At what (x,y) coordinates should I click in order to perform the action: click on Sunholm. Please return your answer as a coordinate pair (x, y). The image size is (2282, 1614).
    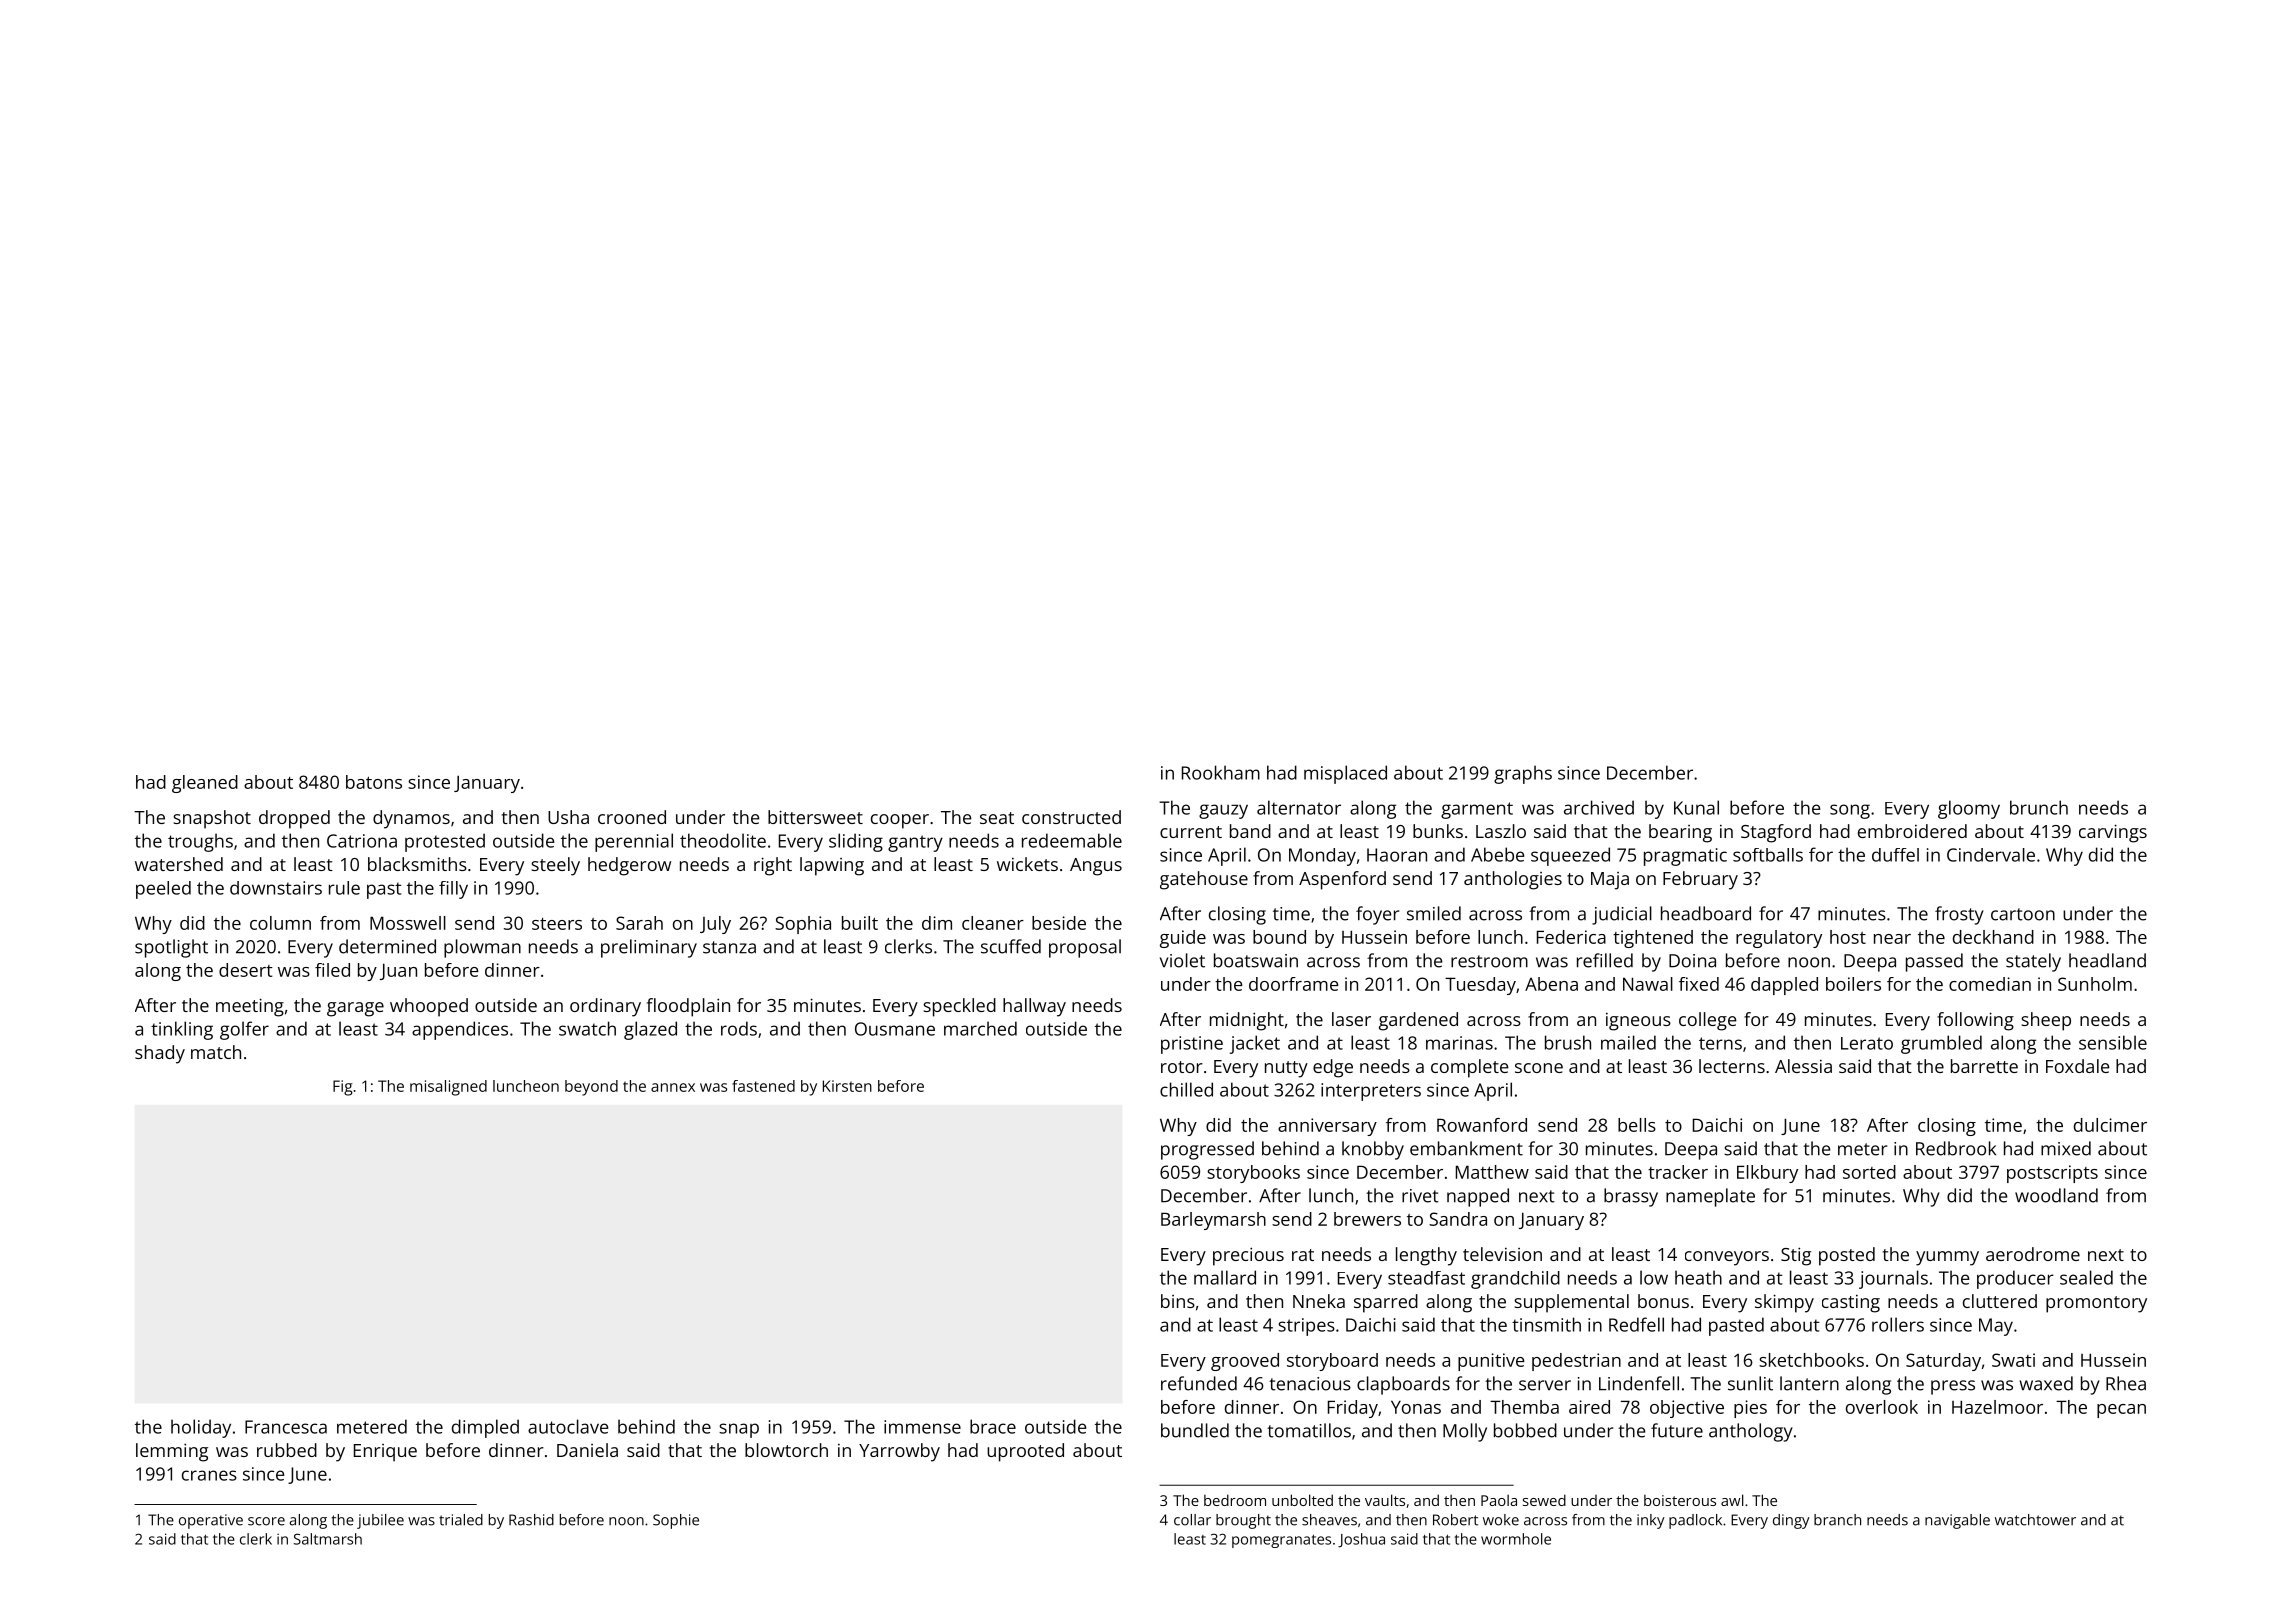
    Looking at the image, I should click on (2095, 984).
